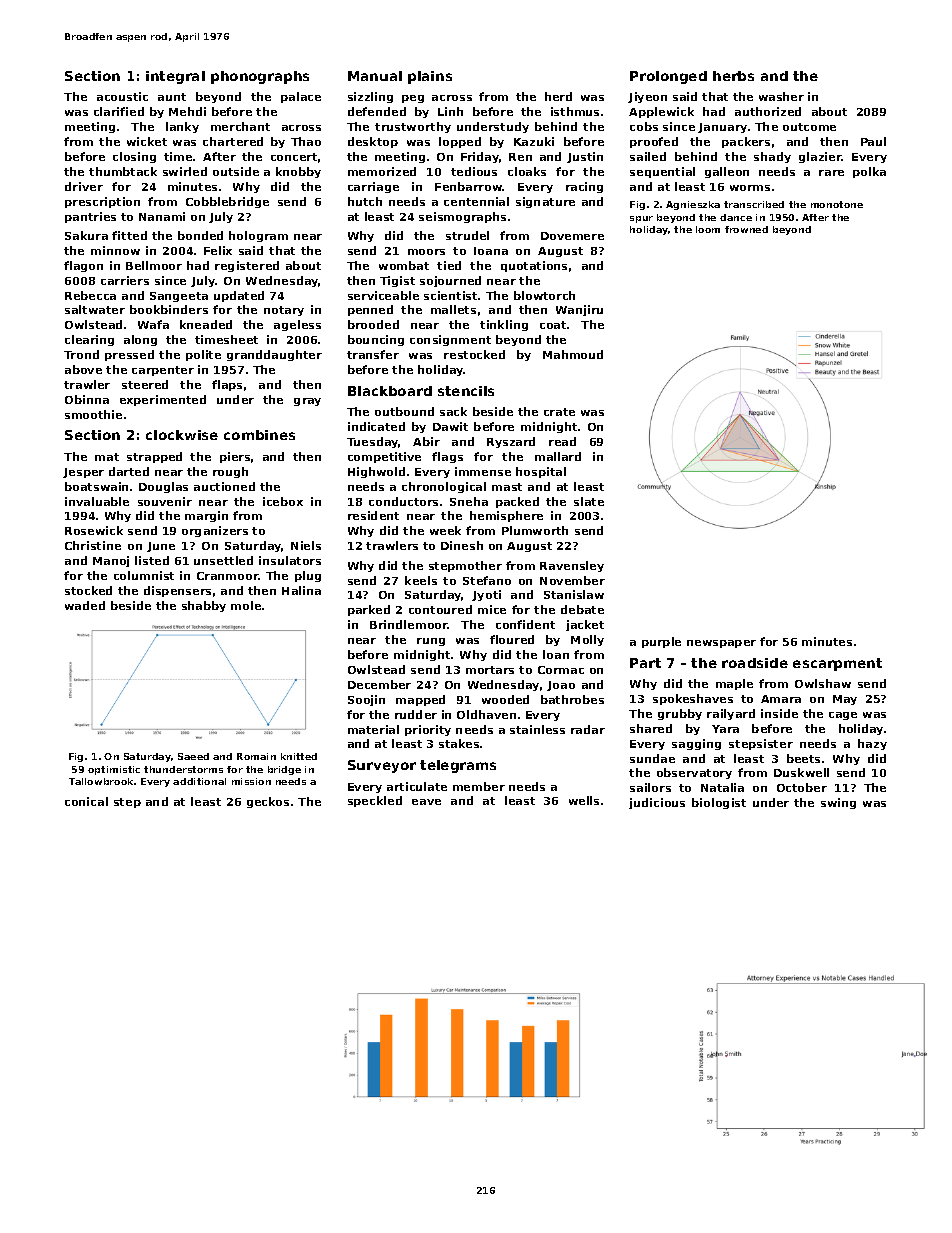 This screenshot has width=952, height=1233. I want to click on frowned, so click(746, 229).
